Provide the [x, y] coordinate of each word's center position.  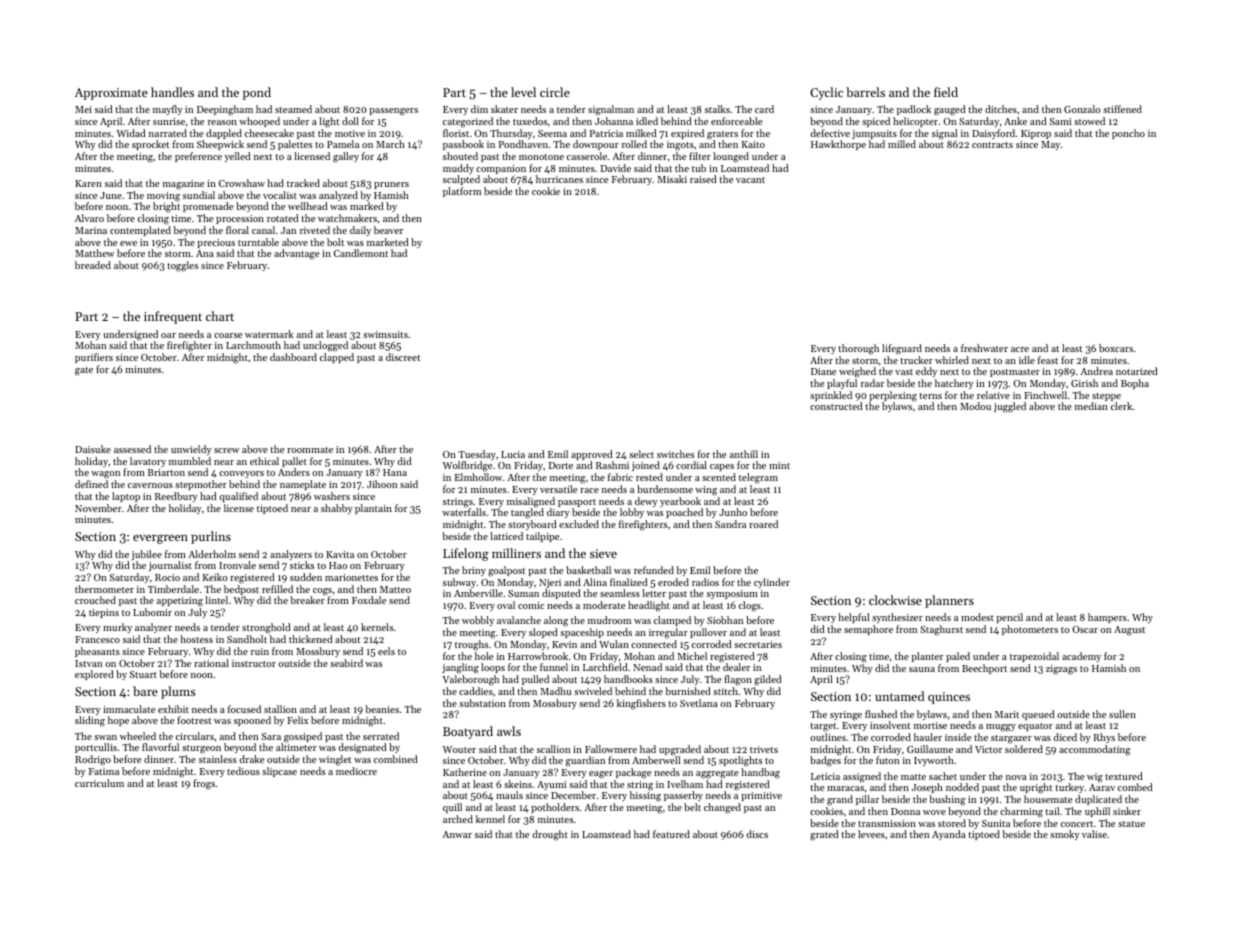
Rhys [1104, 738]
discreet [403, 357]
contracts [992, 145]
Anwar [457, 834]
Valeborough [470, 680]
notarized [1137, 371]
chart [220, 316]
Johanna [614, 121]
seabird [346, 663]
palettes [295, 145]
